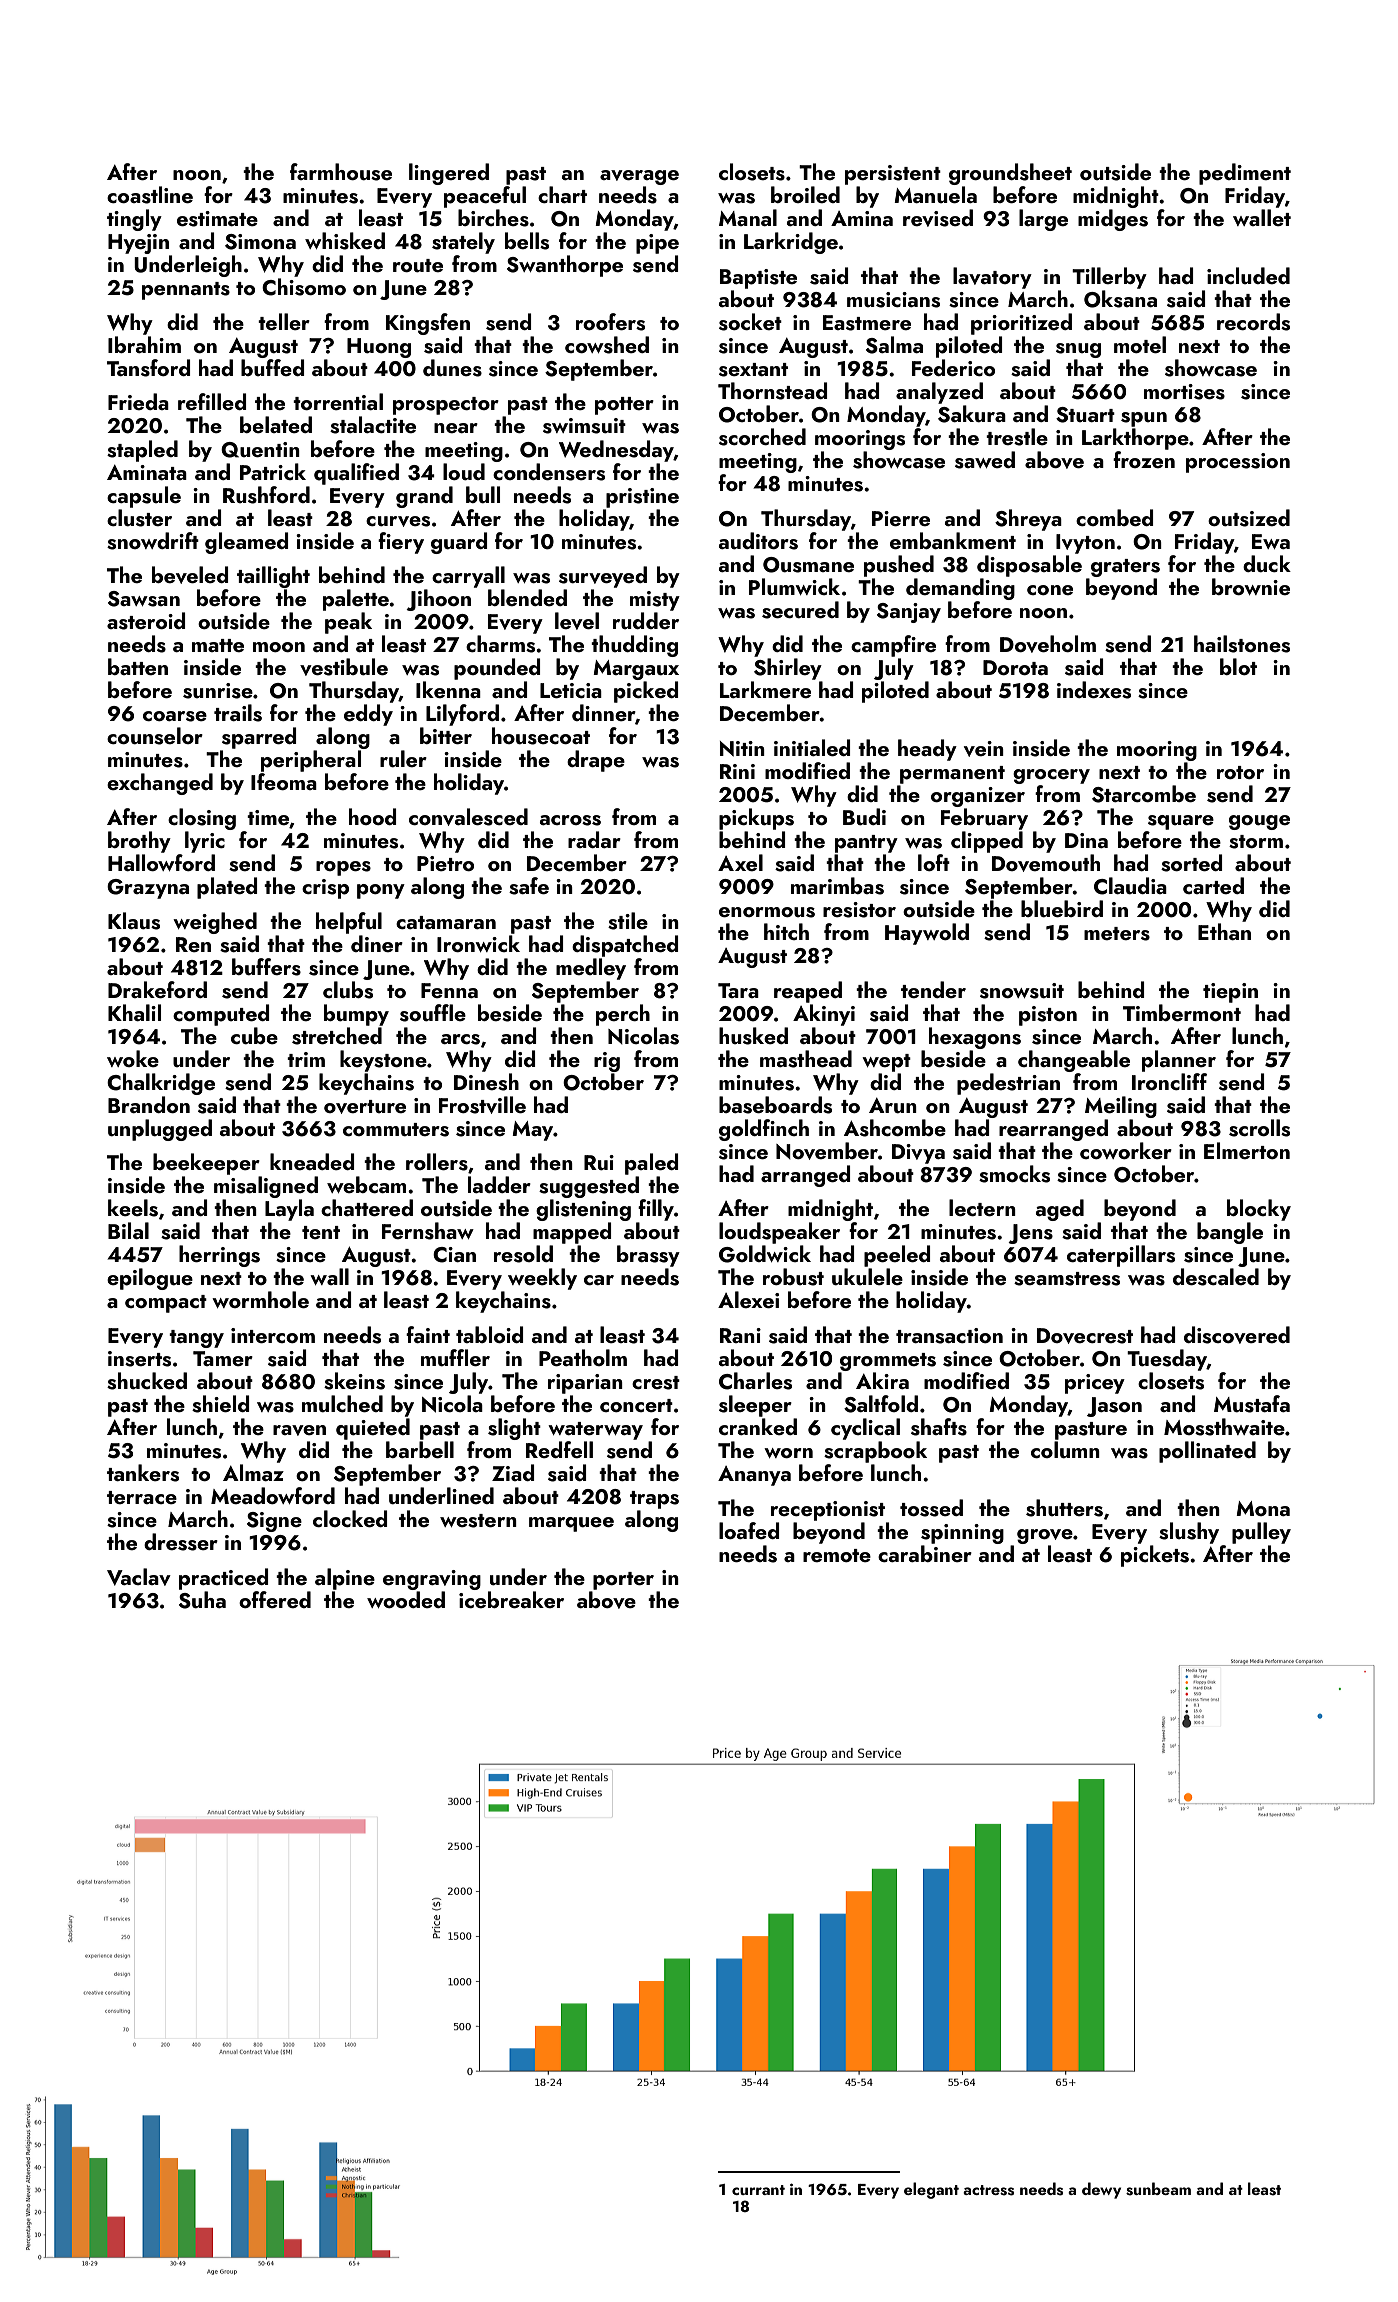 This screenshot has width=1398, height=2302. Describe the element at coordinates (755, 1406) in the screenshot. I see `sleeper` at that location.
